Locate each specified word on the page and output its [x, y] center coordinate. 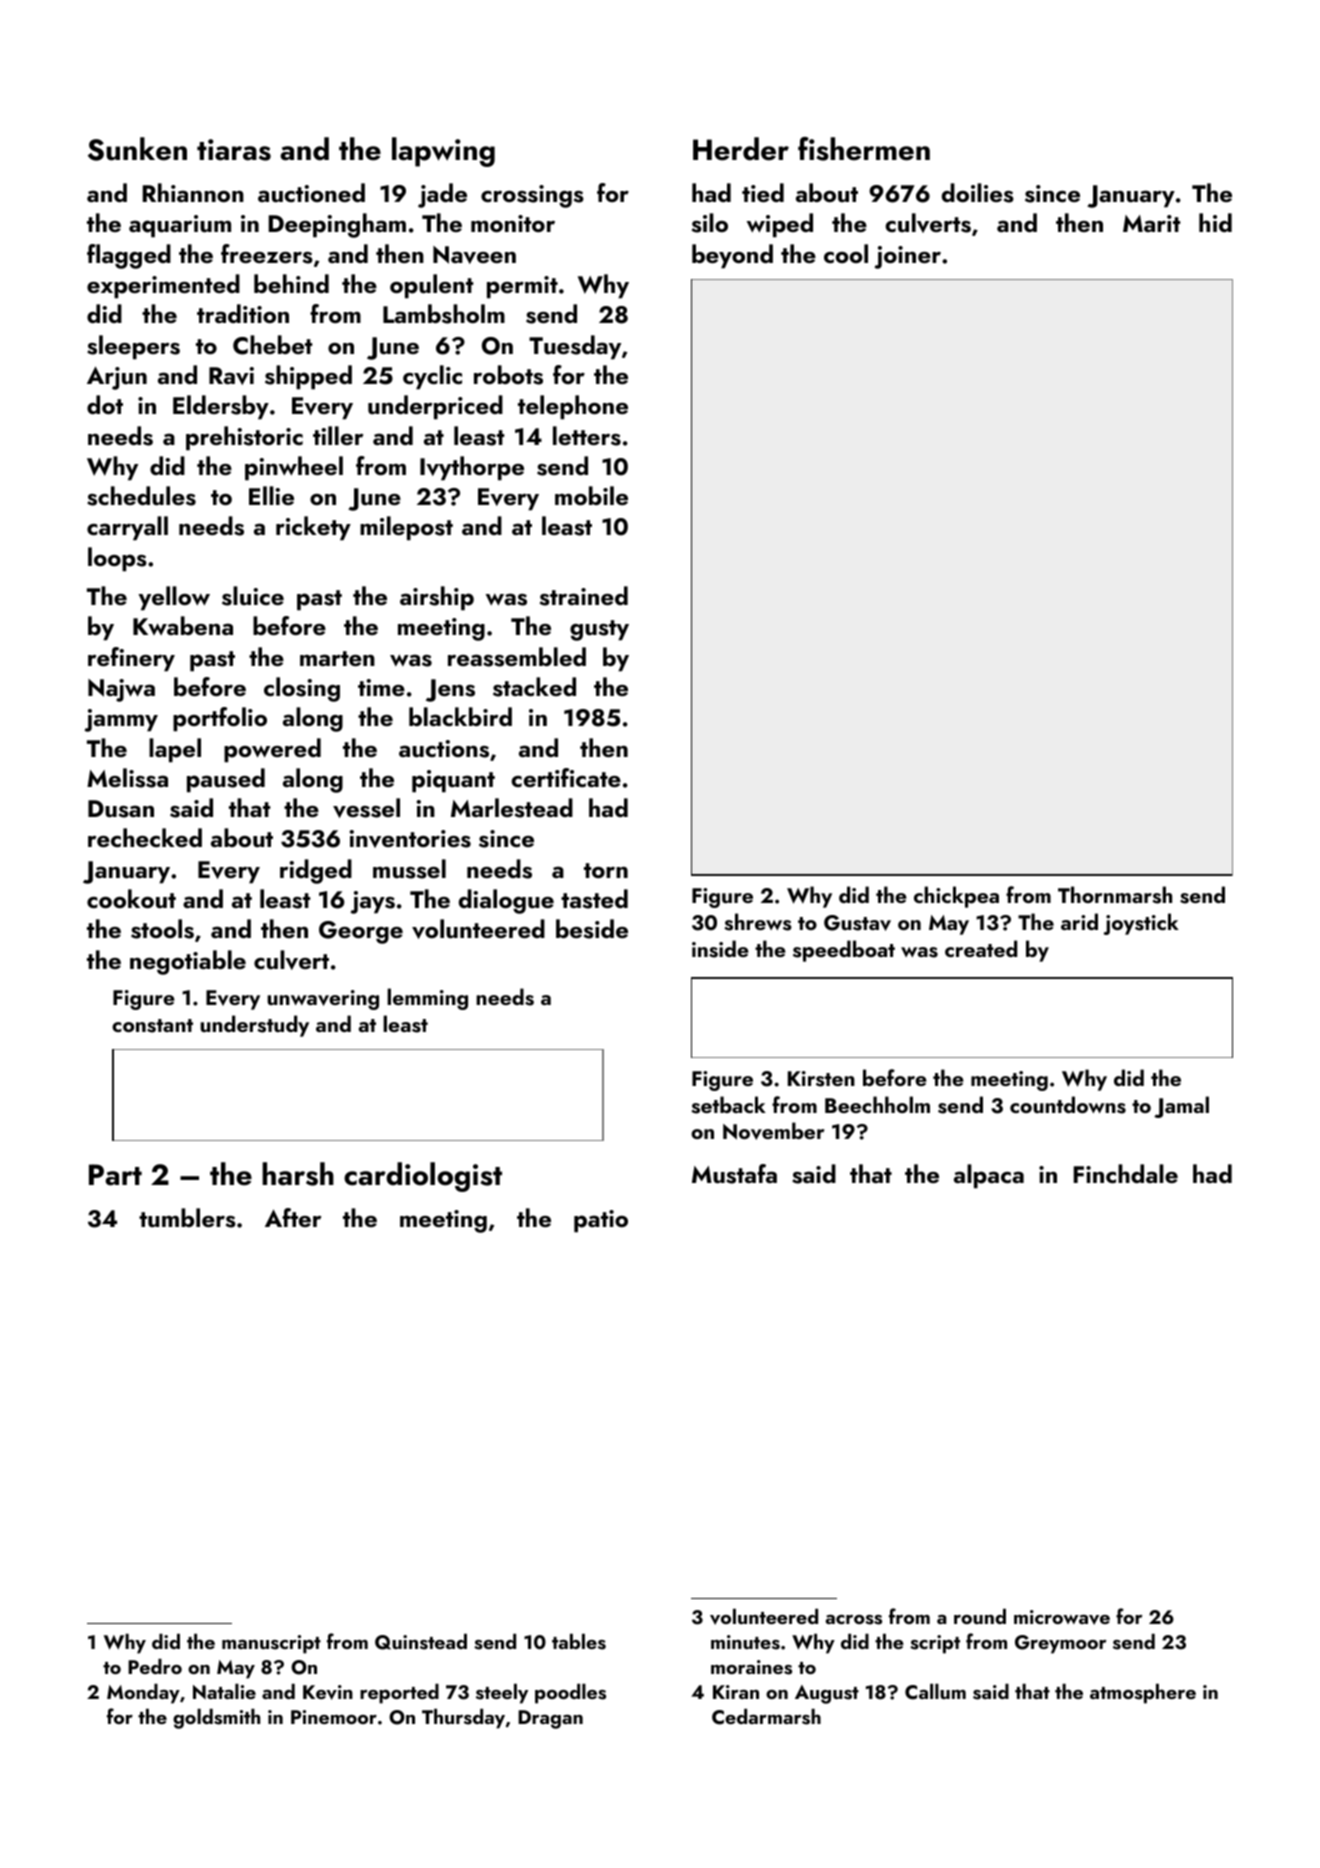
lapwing [443, 152]
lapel [175, 750]
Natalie [224, 1691]
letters [587, 436]
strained [584, 596]
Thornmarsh [1115, 895]
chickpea [956, 897]
